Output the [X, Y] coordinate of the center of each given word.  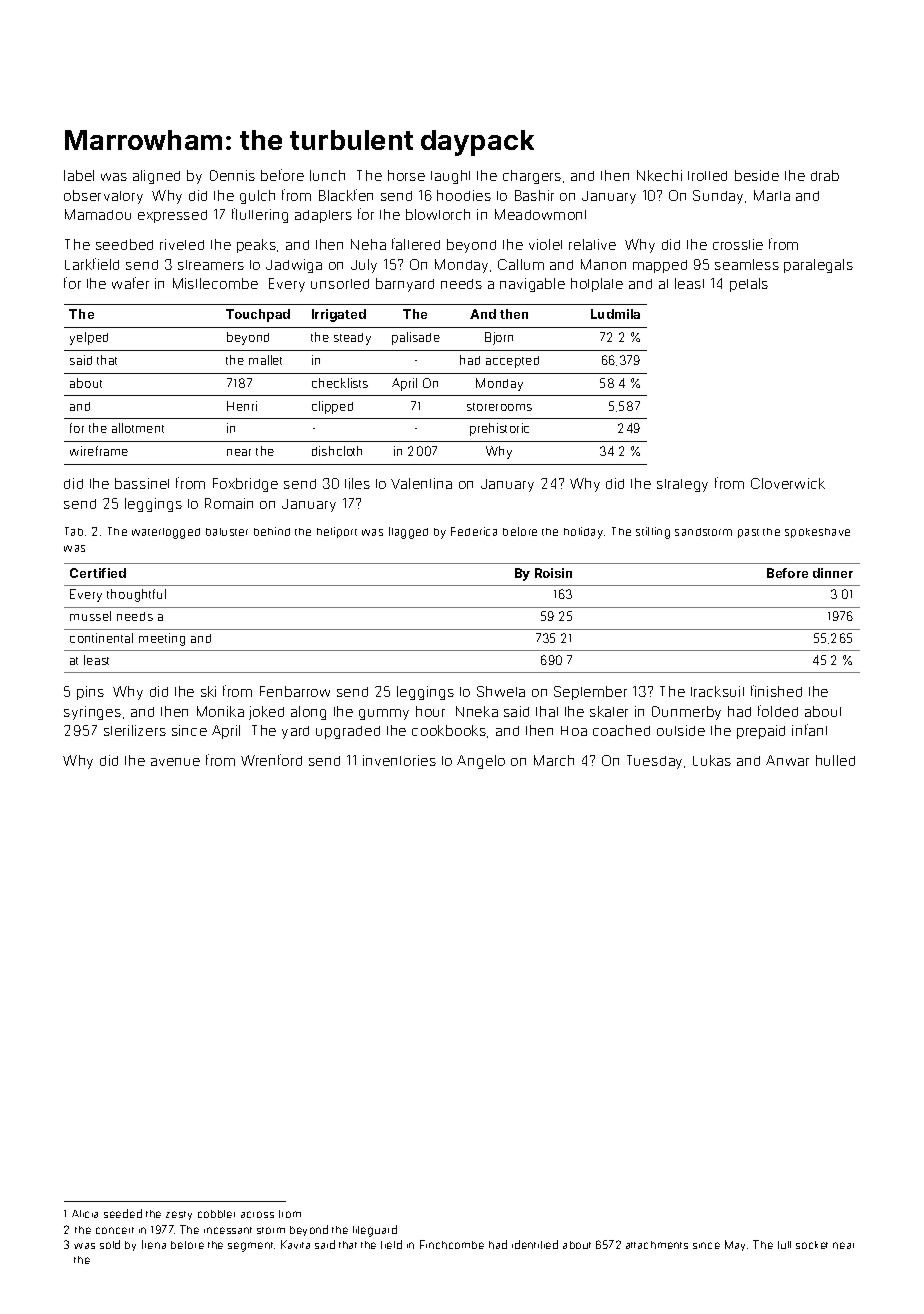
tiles [357, 483]
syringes [92, 713]
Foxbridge [245, 485]
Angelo [481, 762]
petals [749, 285]
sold [110, 1244]
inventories [399, 760]
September [590, 693]
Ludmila [615, 314]
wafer [130, 283]
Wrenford [271, 760]
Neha [368, 244]
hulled [835, 760]
